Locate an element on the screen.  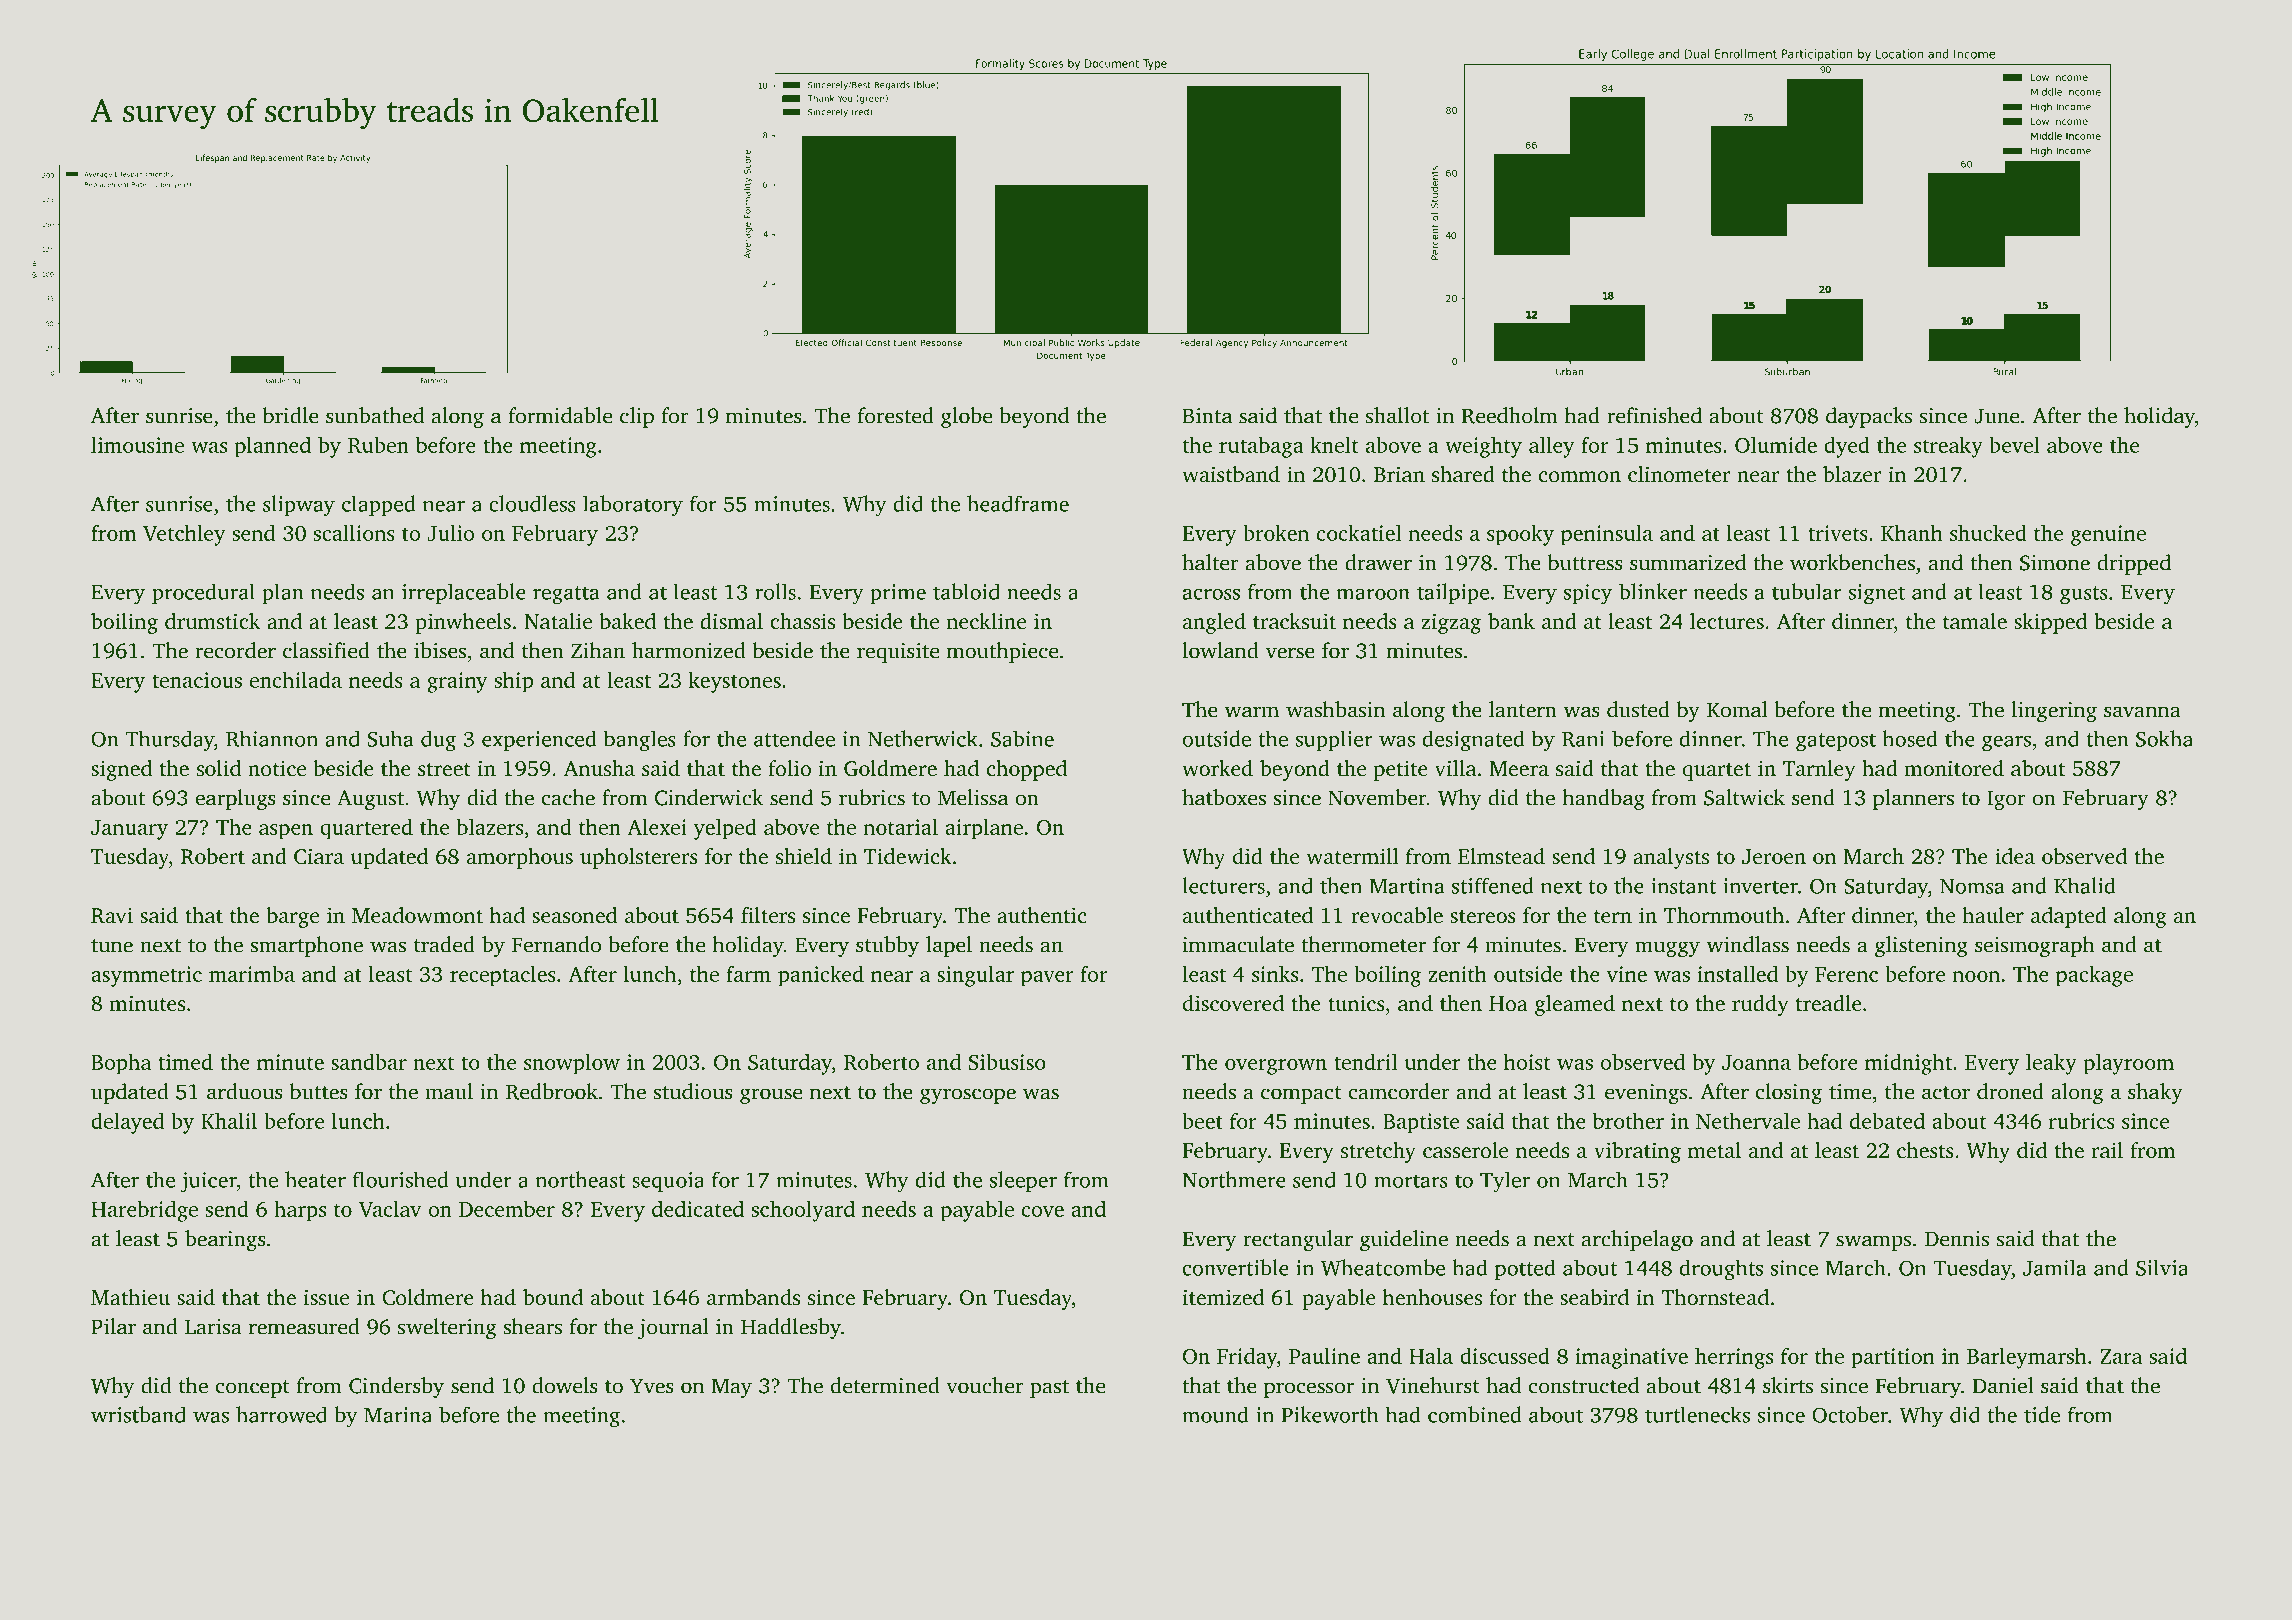
daypacks is located at coordinates (1869, 417).
